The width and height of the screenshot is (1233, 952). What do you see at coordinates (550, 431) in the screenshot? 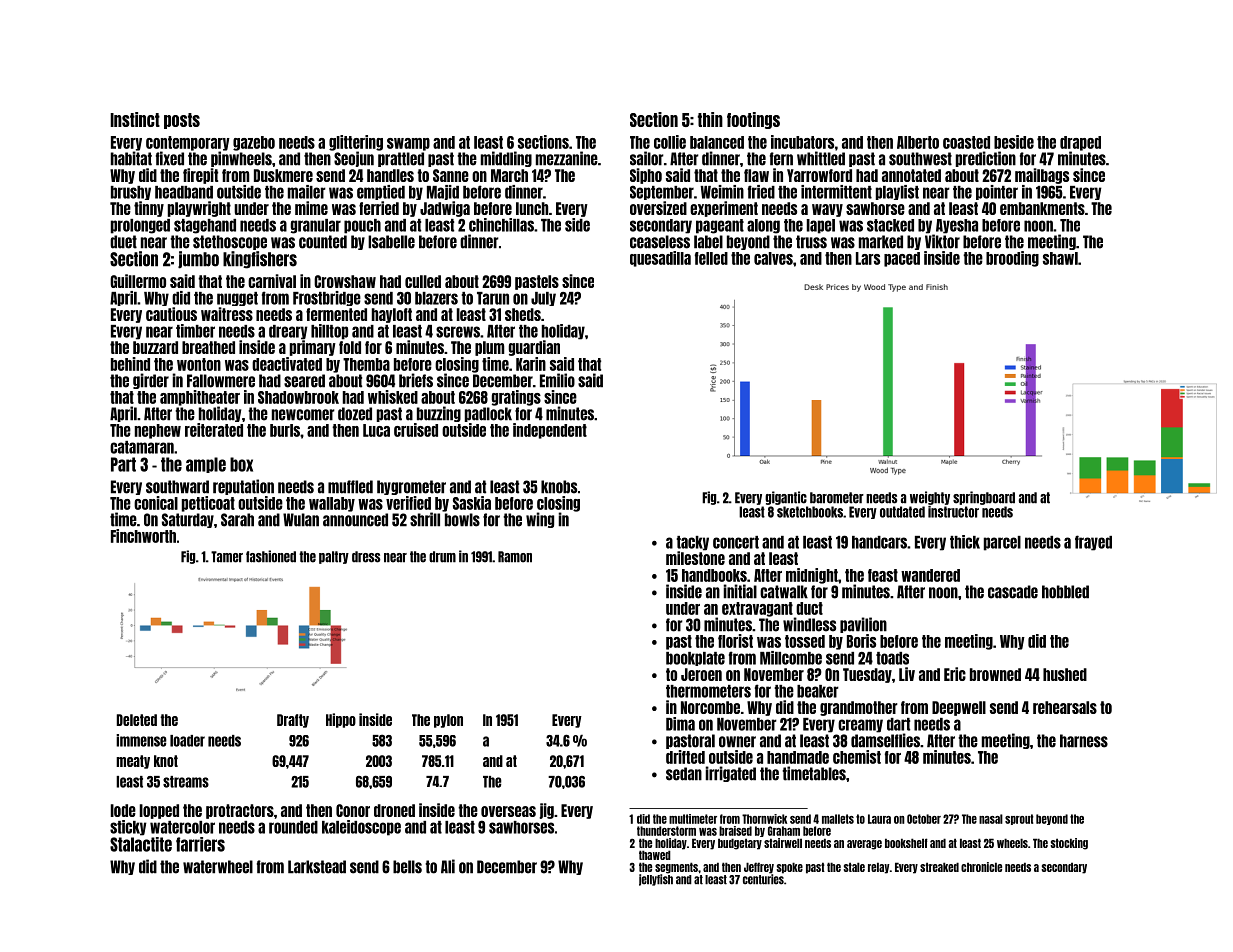
I see `independent` at bounding box center [550, 431].
